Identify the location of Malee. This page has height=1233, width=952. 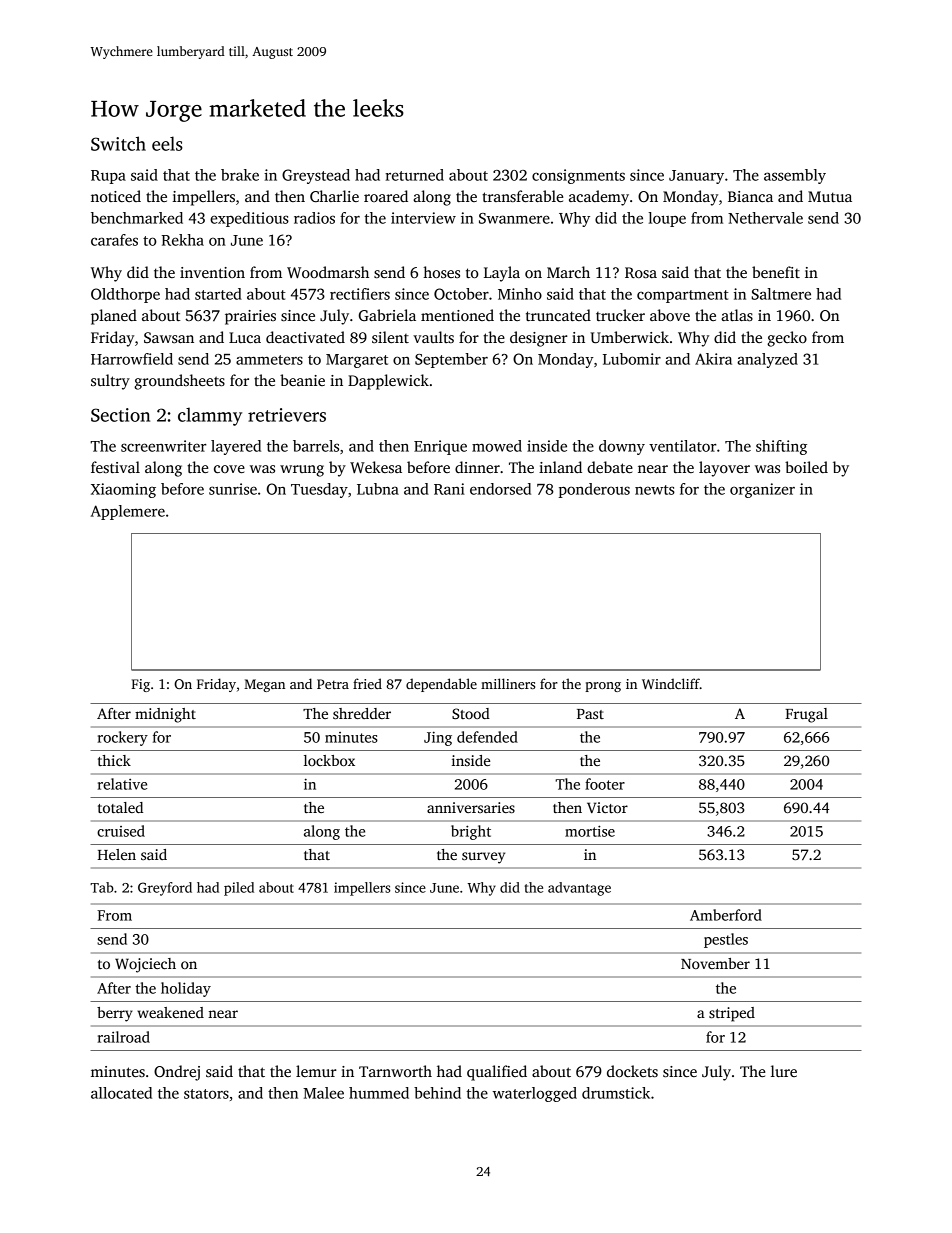
(323, 1093).
